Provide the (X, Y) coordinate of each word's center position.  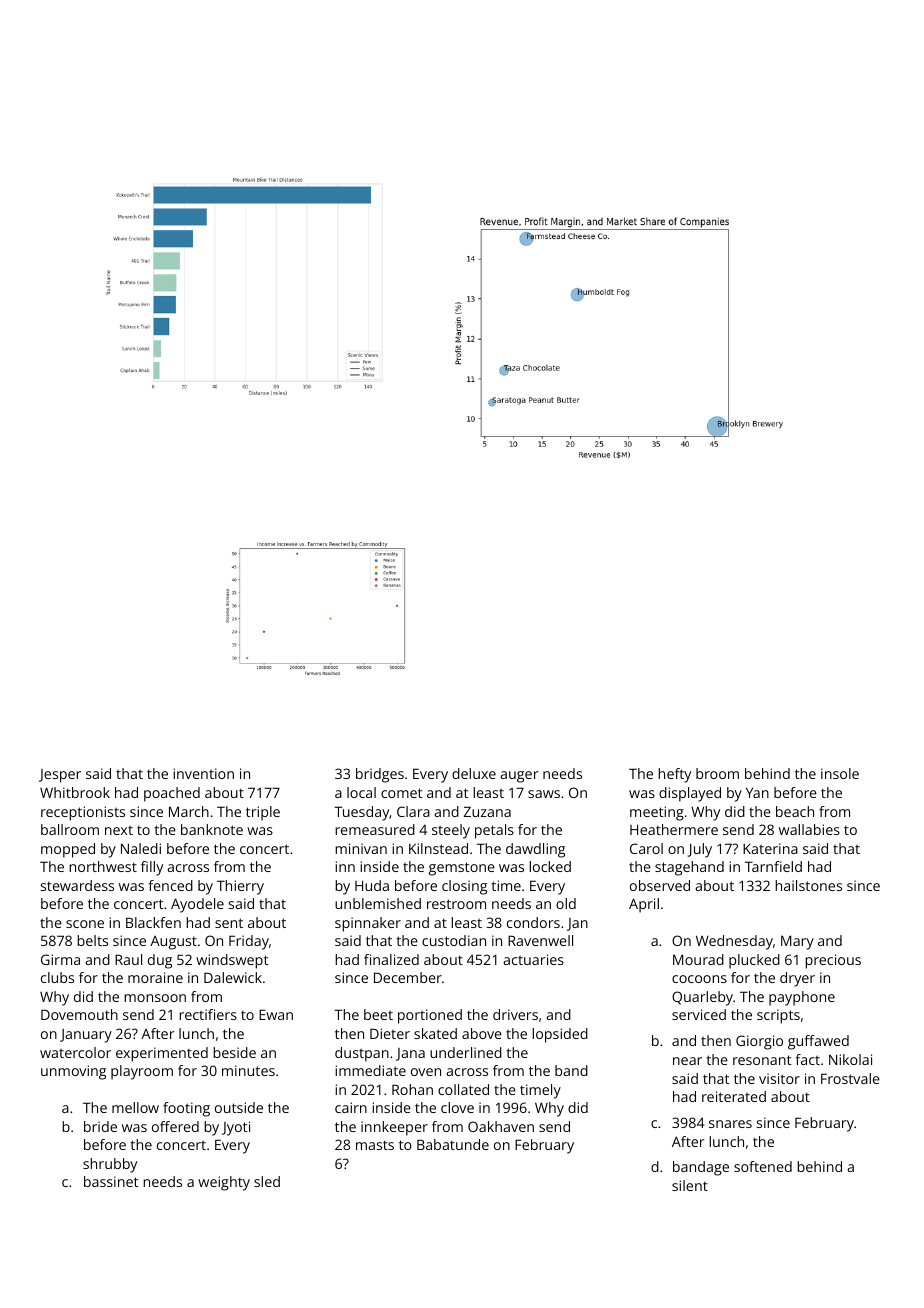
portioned (430, 1016)
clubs (57, 977)
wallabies (809, 829)
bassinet (111, 1181)
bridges (380, 775)
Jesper (60, 776)
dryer (797, 979)
